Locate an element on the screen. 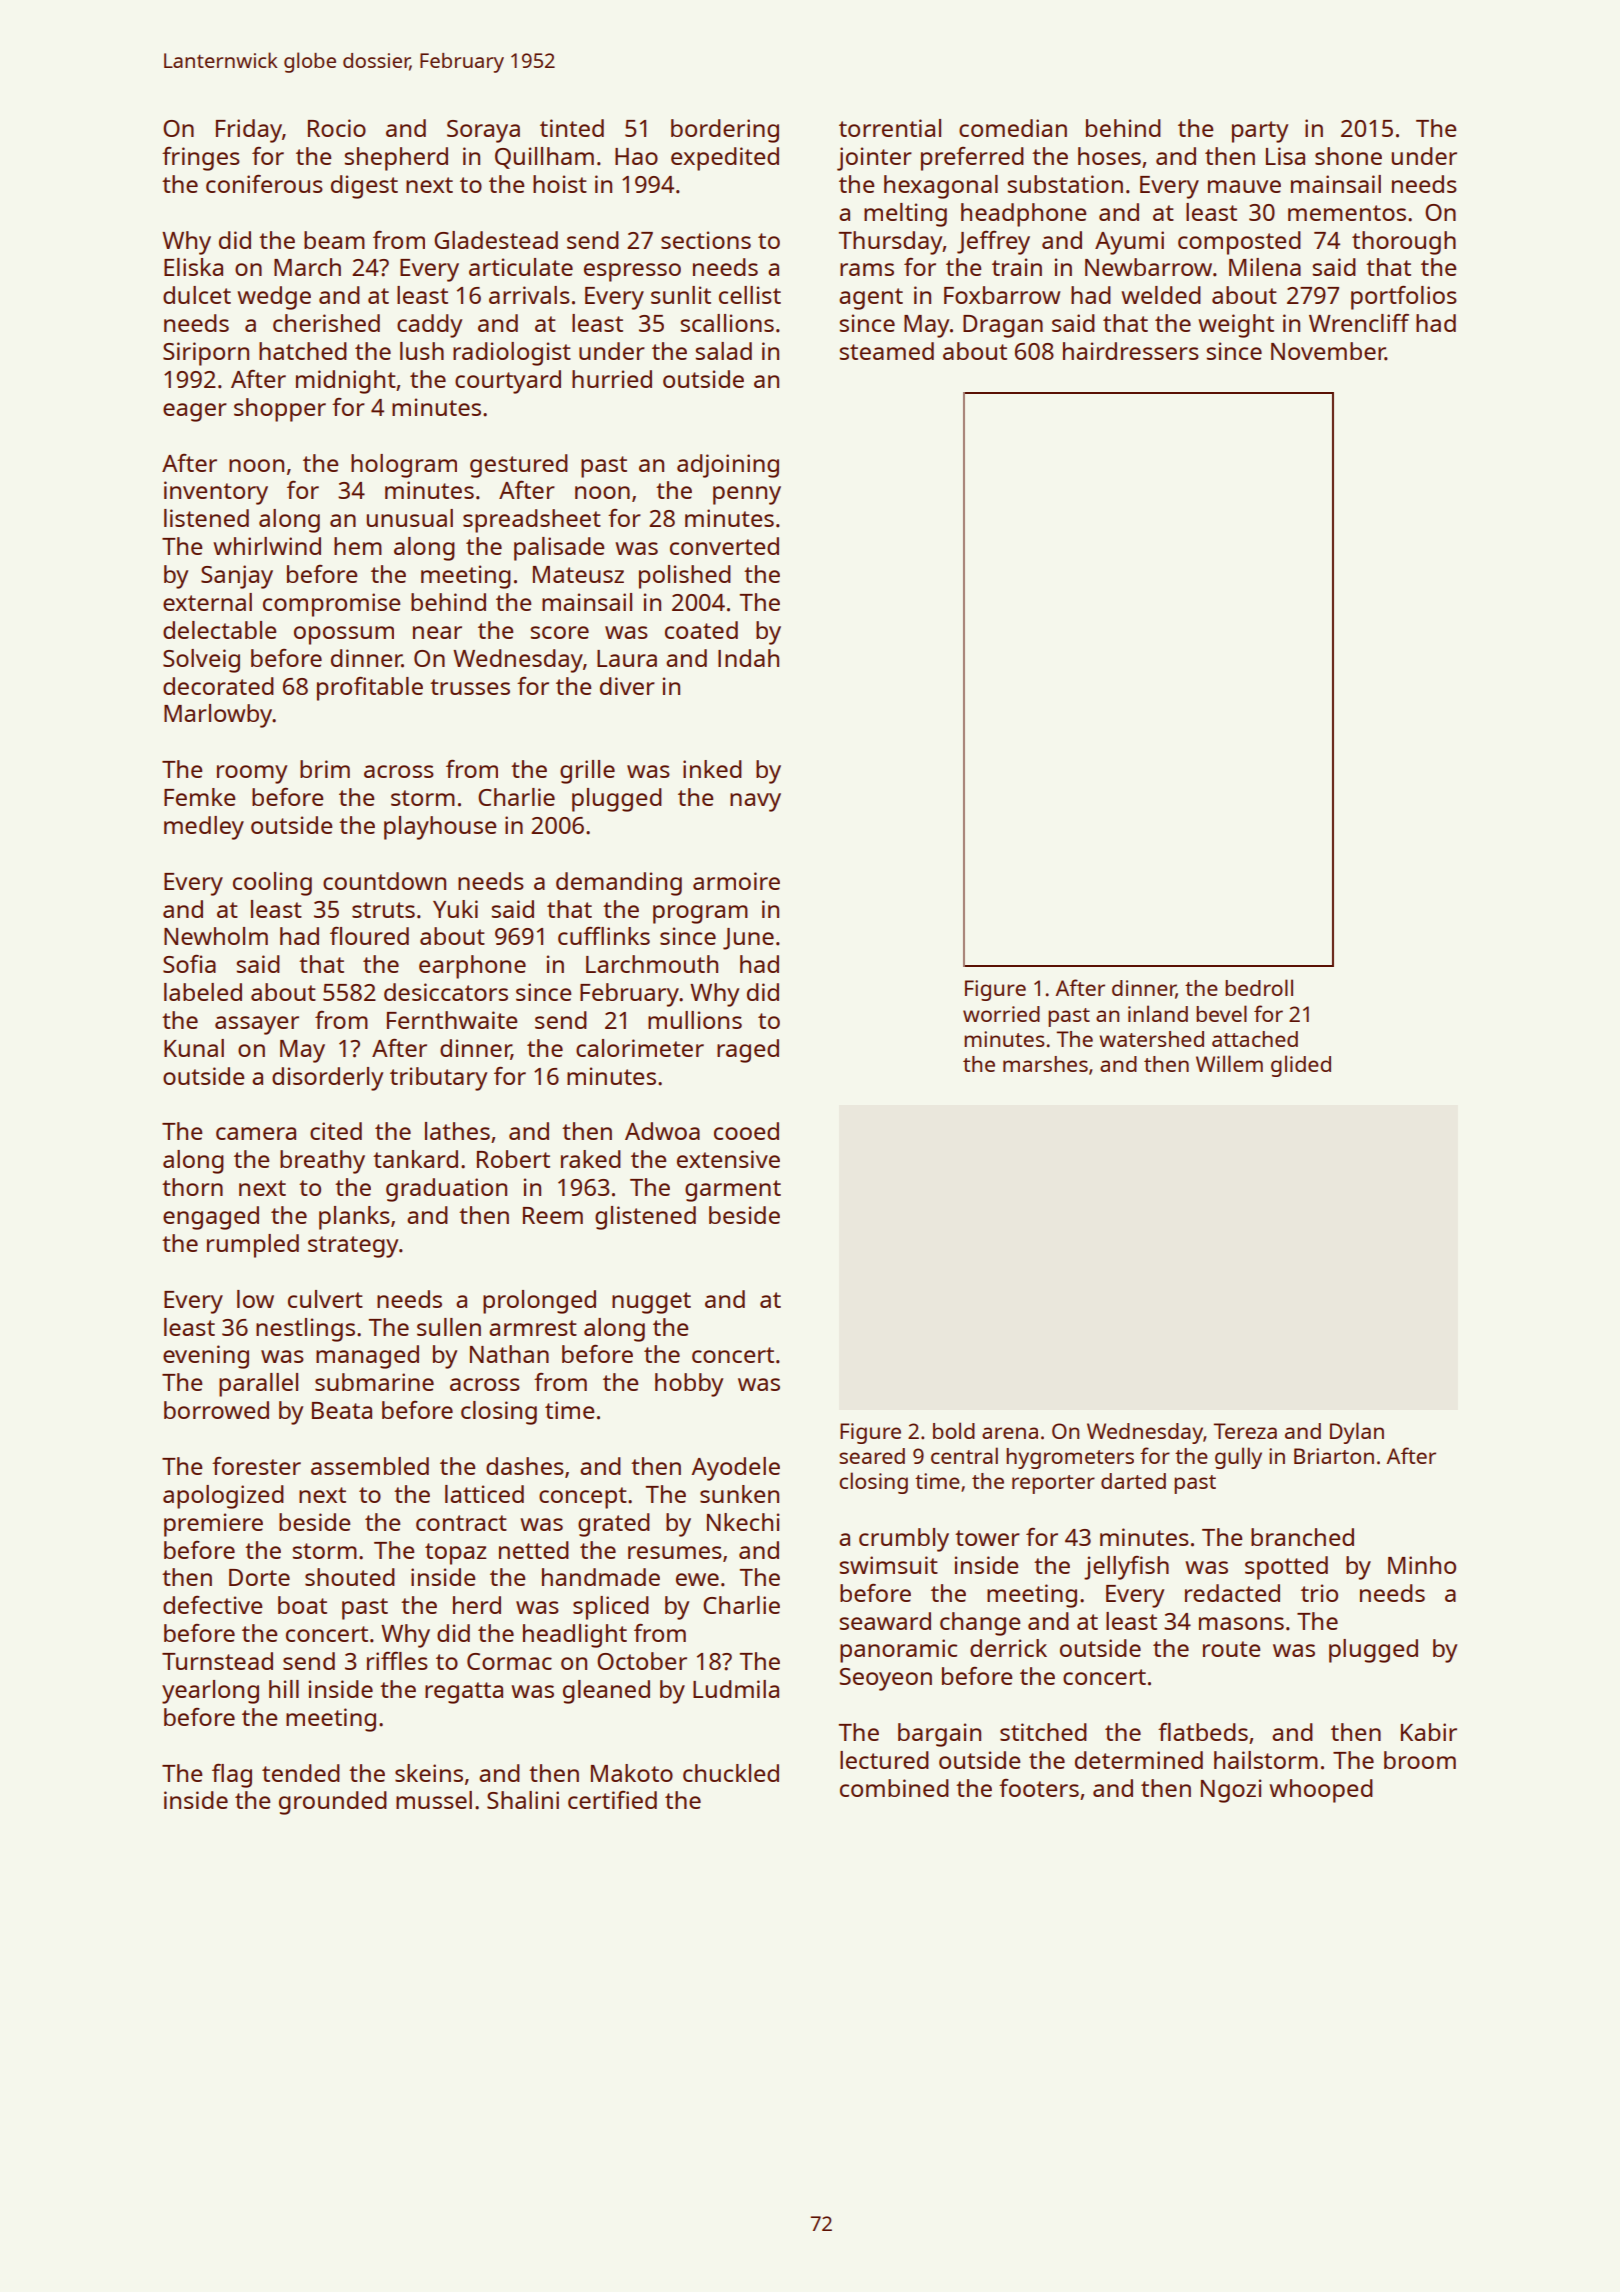 The height and width of the screenshot is (2292, 1620). Ngozi is located at coordinates (1231, 1791).
